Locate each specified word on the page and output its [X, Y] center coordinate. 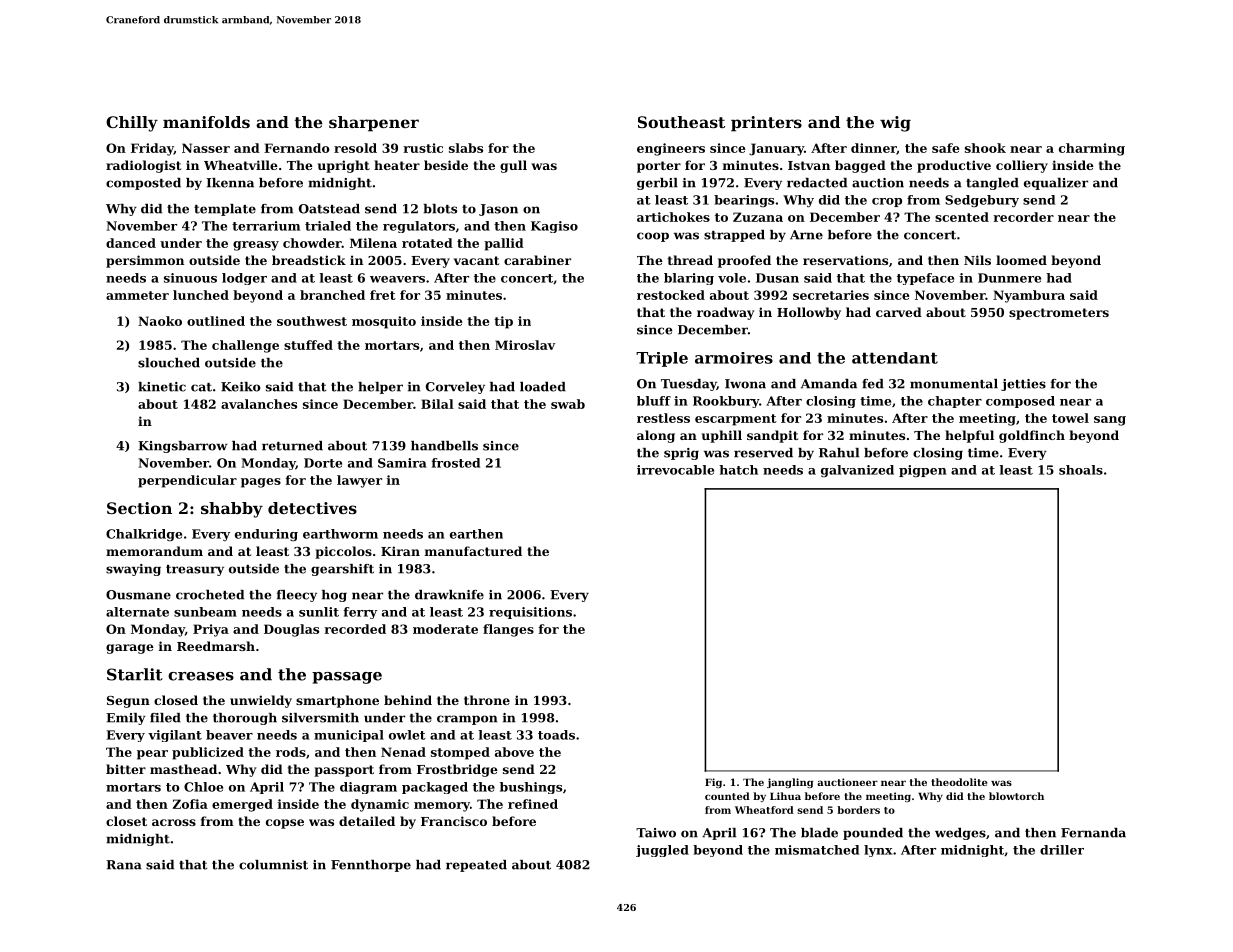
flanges [508, 630]
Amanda [829, 384]
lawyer [359, 481]
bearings [744, 201]
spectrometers [1059, 314]
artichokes [673, 217]
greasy [256, 246]
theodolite [959, 782]
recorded [355, 629]
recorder [1023, 217]
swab [568, 404]
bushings [531, 788]
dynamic [380, 805]
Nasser [206, 148]
